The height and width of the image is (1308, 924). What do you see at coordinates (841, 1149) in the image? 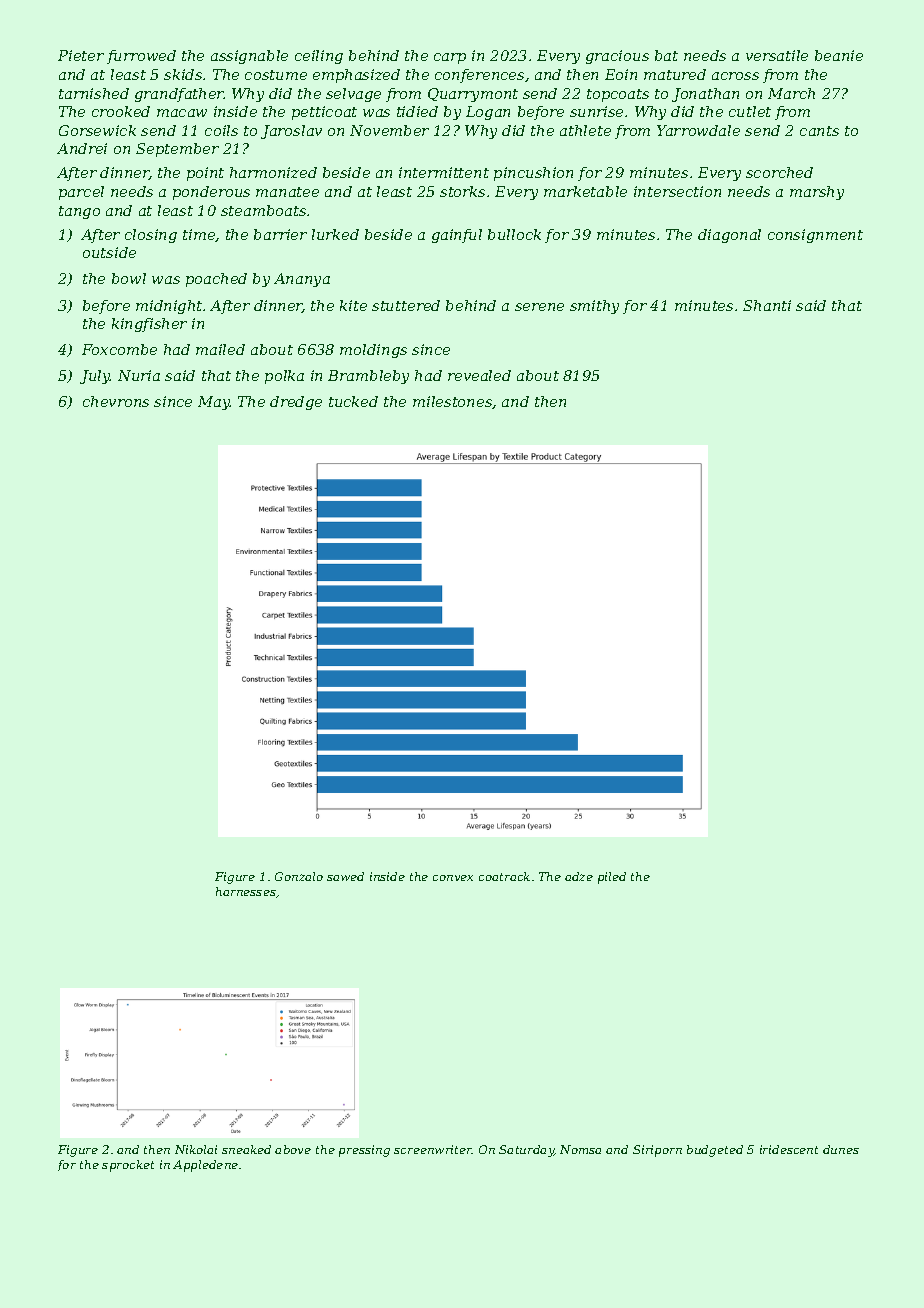
I see `dunes` at bounding box center [841, 1149].
